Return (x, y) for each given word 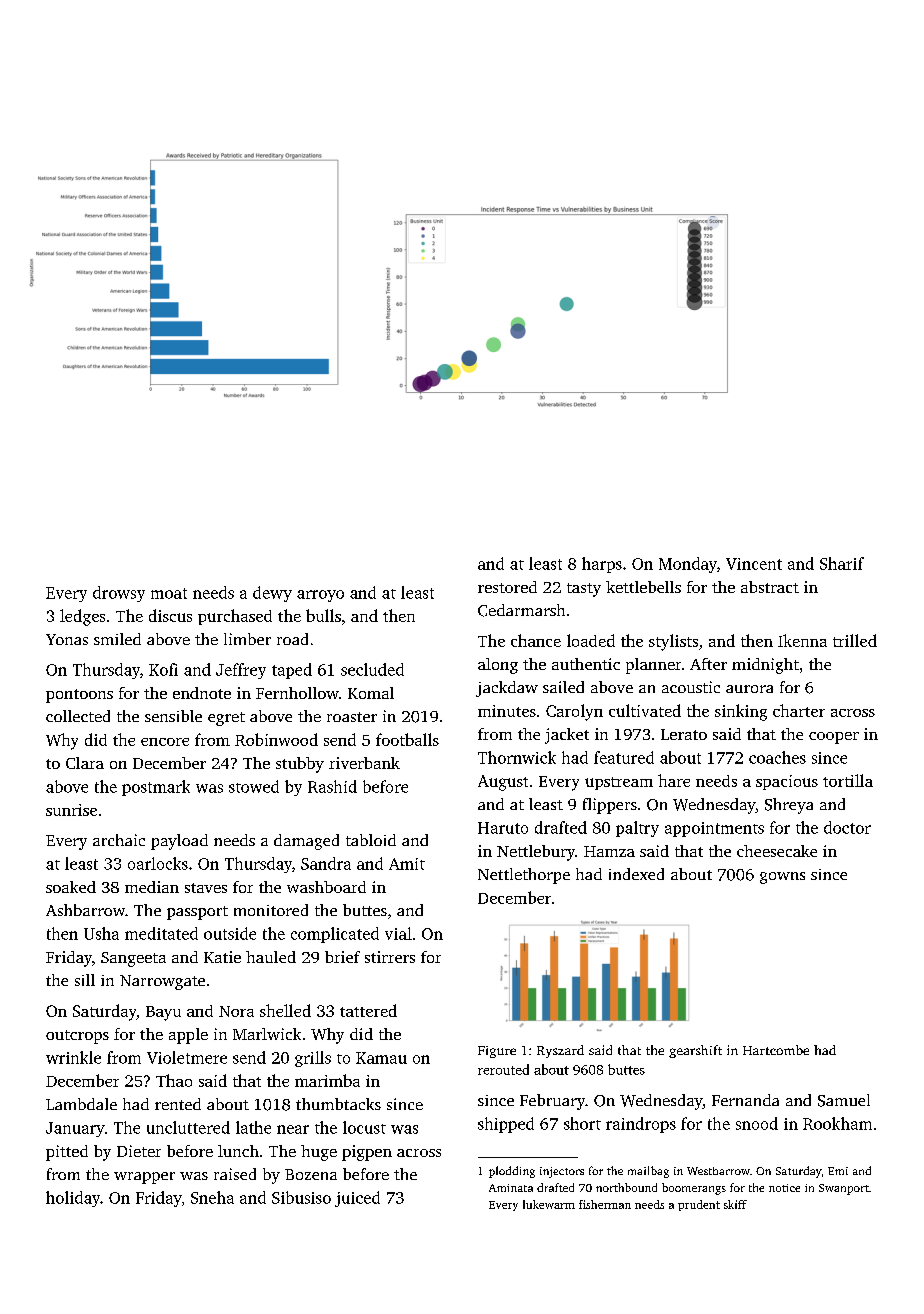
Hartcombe (776, 1050)
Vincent (754, 564)
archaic (119, 840)
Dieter (139, 1151)
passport (197, 913)
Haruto (503, 828)
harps (602, 565)
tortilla (848, 780)
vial (398, 933)
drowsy (119, 594)
